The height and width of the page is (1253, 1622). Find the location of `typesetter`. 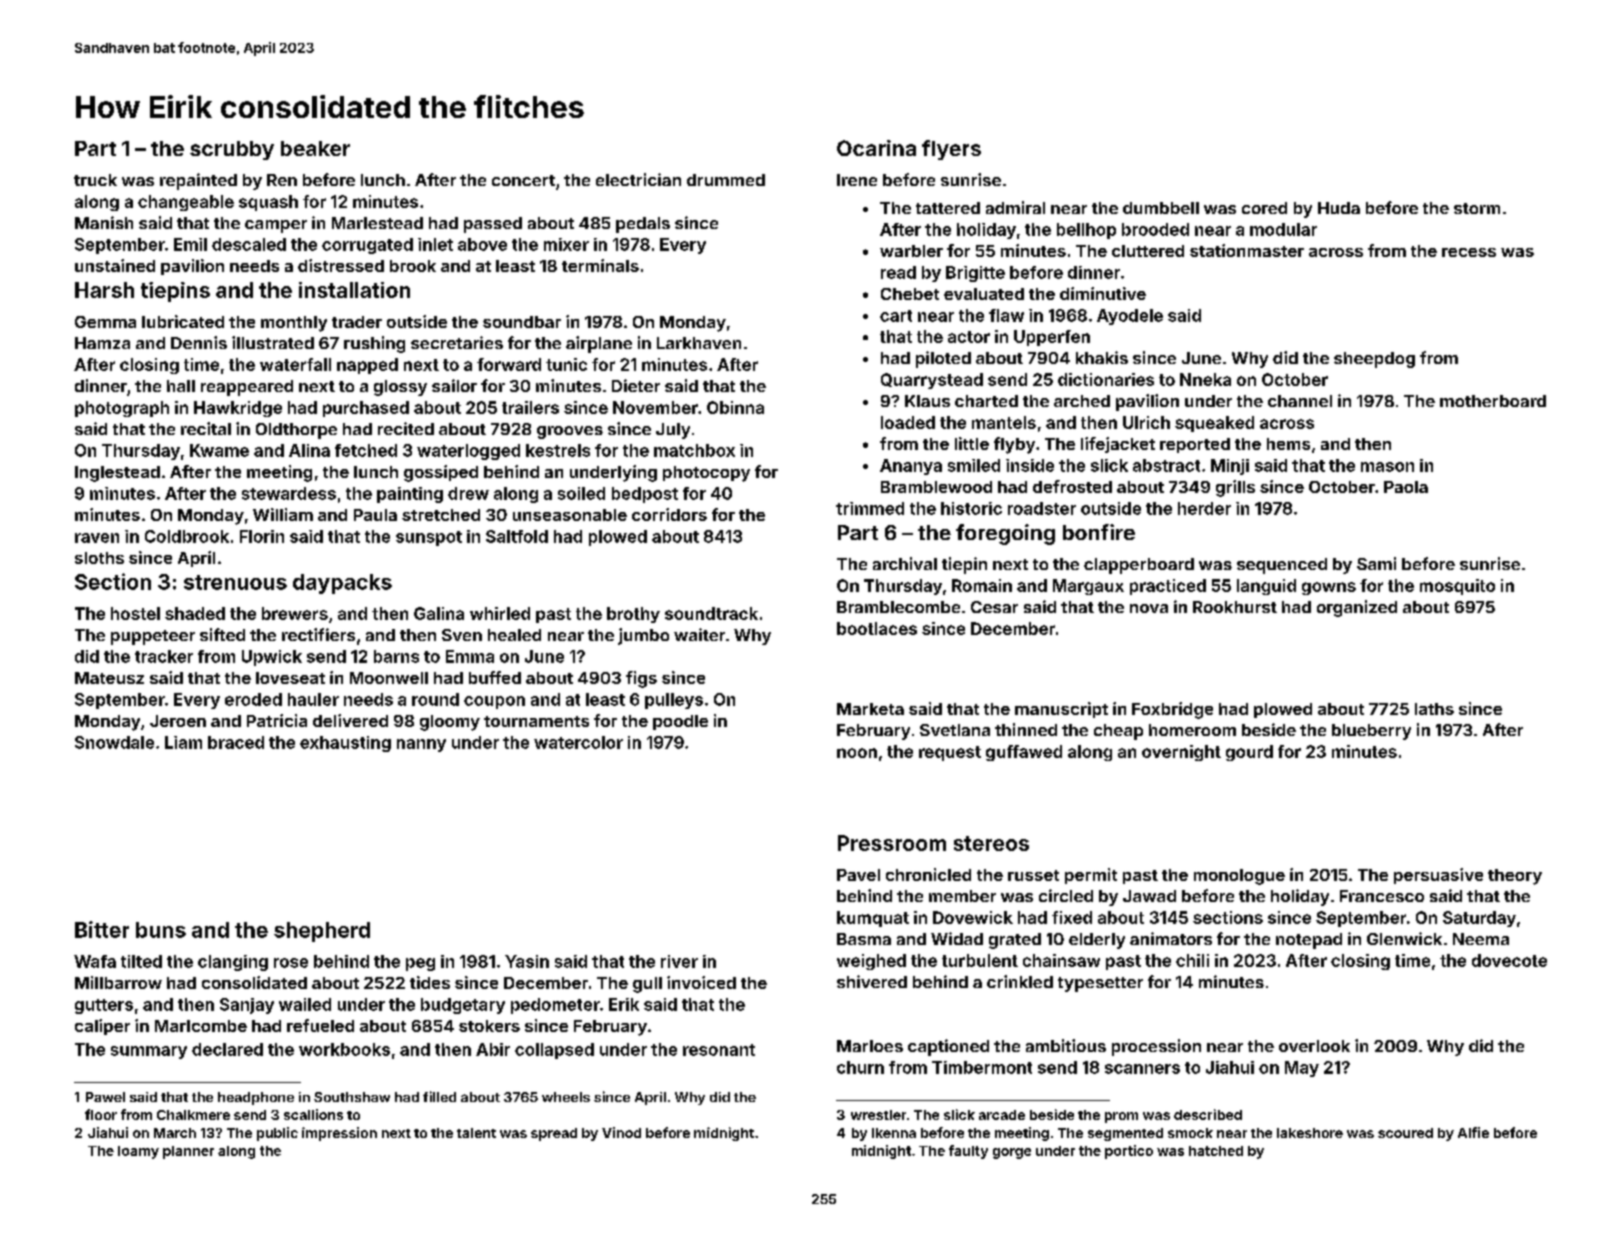

typesetter is located at coordinates (1100, 984).
